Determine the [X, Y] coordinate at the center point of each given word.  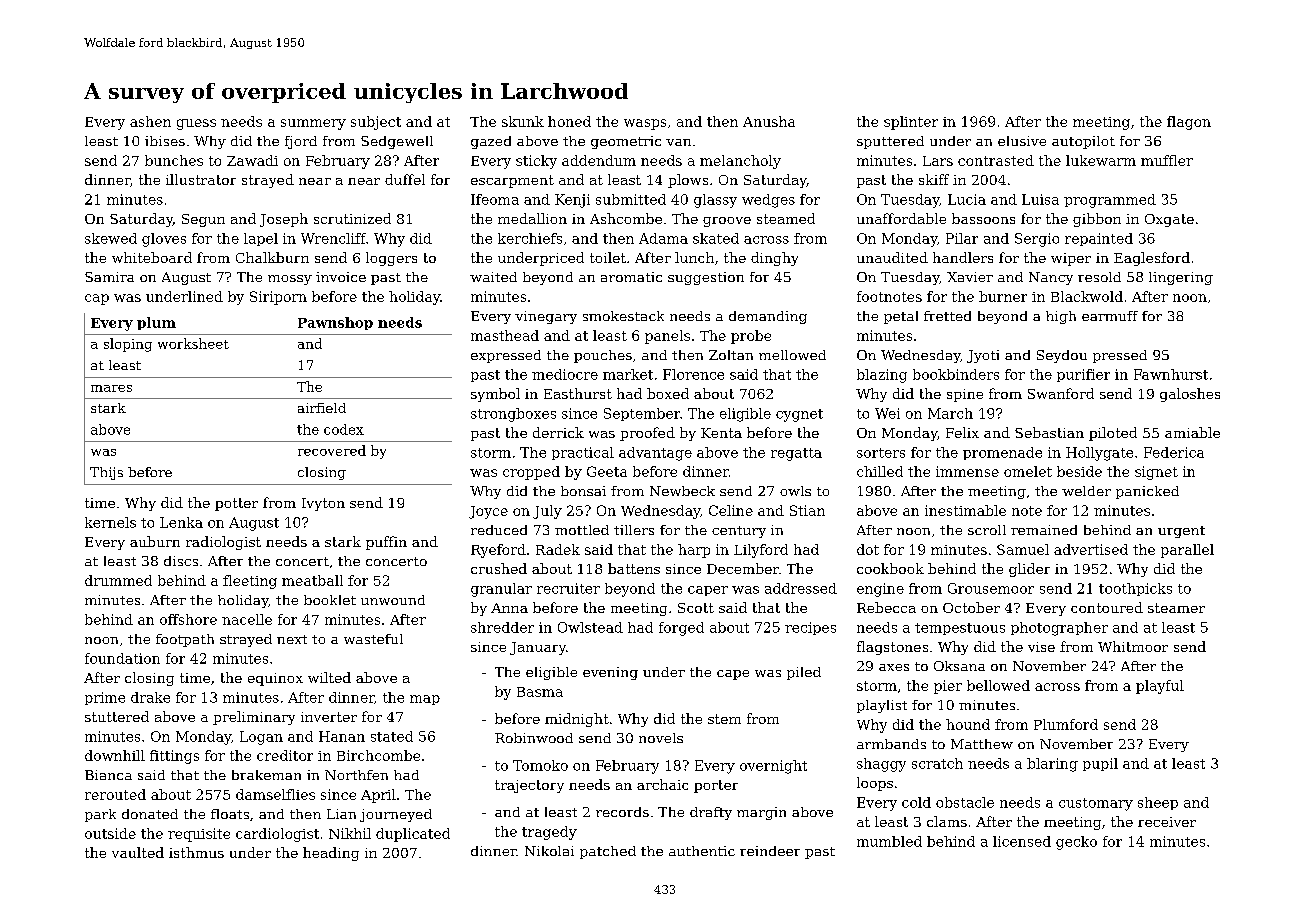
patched [608, 852]
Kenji [572, 201]
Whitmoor [1133, 646]
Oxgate [1169, 220]
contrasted [996, 160]
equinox [275, 679]
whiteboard [152, 257]
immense [967, 471]
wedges [768, 201]
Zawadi [252, 160]
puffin [386, 543]
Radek [558, 549]
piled [804, 673]
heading [331, 854]
